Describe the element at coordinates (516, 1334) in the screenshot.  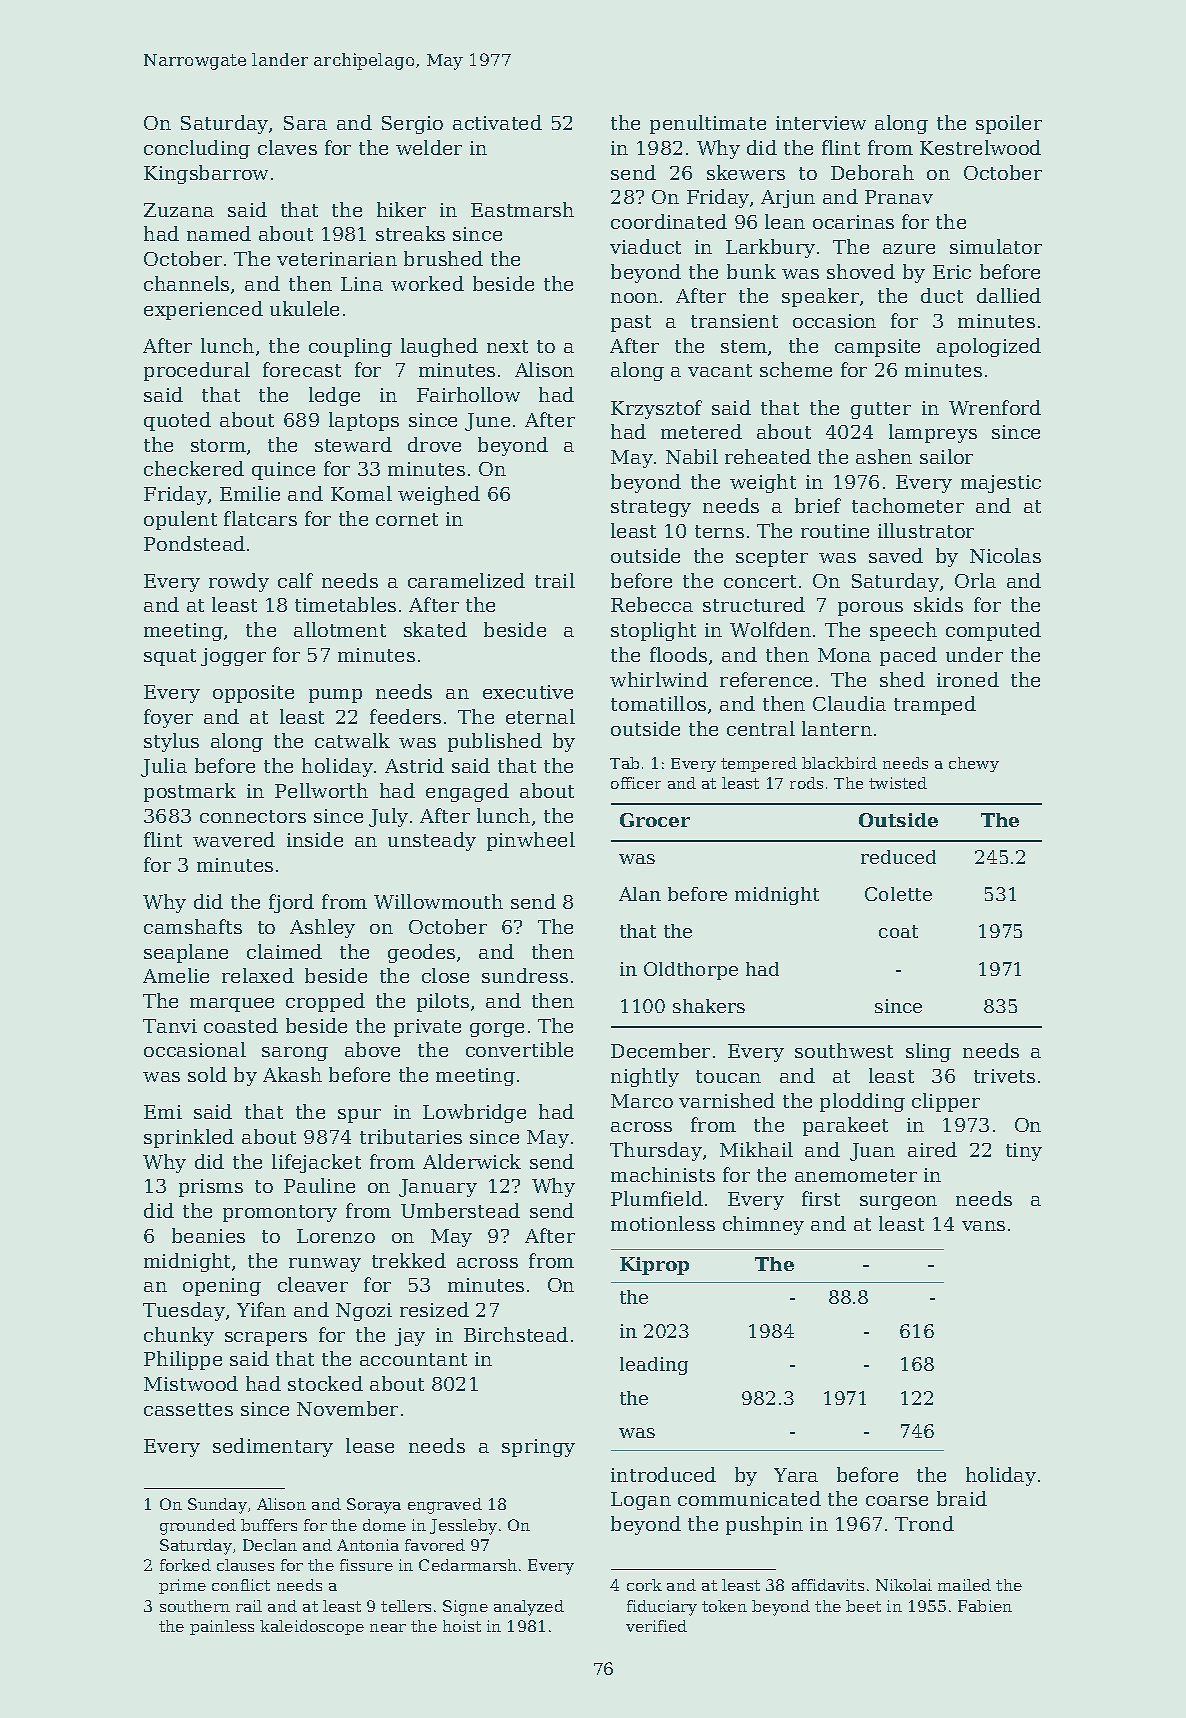
I see `Birchstead` at that location.
